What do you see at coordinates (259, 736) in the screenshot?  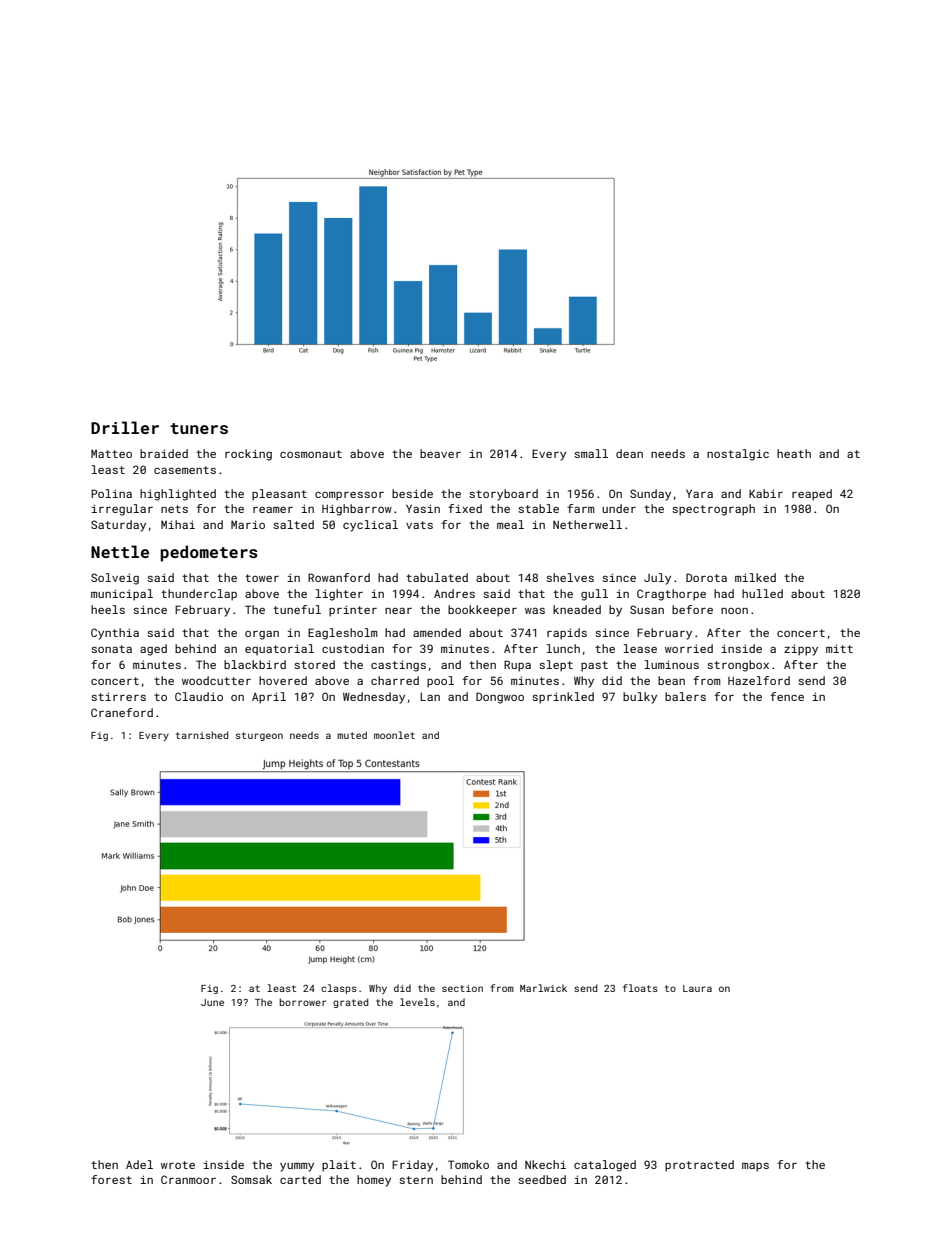 I see `sturgeon` at bounding box center [259, 736].
